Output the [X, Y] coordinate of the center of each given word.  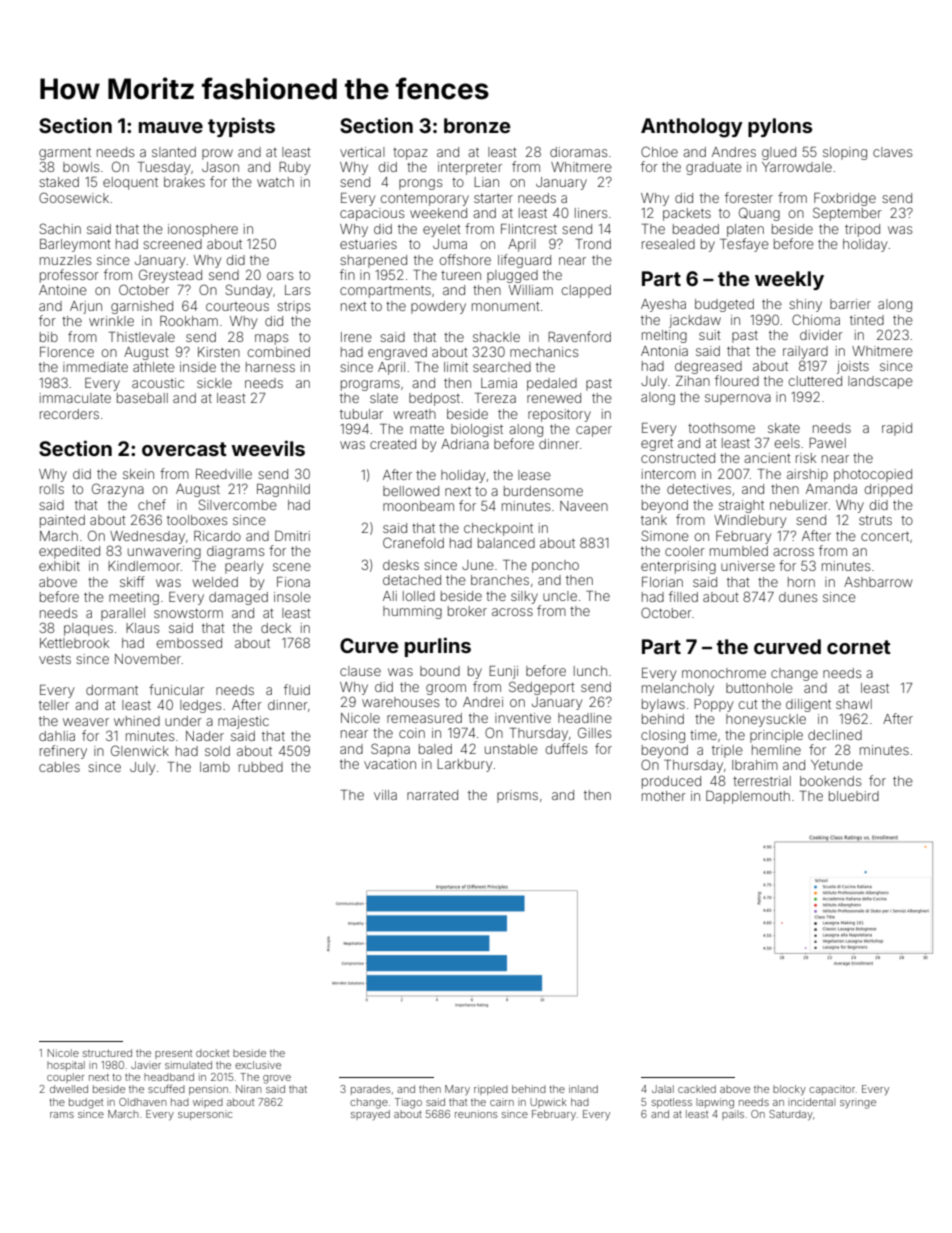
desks [401, 565]
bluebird [854, 796]
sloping [845, 153]
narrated [432, 795]
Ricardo [217, 536]
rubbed [261, 767]
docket [212, 1053]
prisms [517, 796]
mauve [171, 127]
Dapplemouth [748, 797]
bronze [477, 125]
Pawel [827, 443]
